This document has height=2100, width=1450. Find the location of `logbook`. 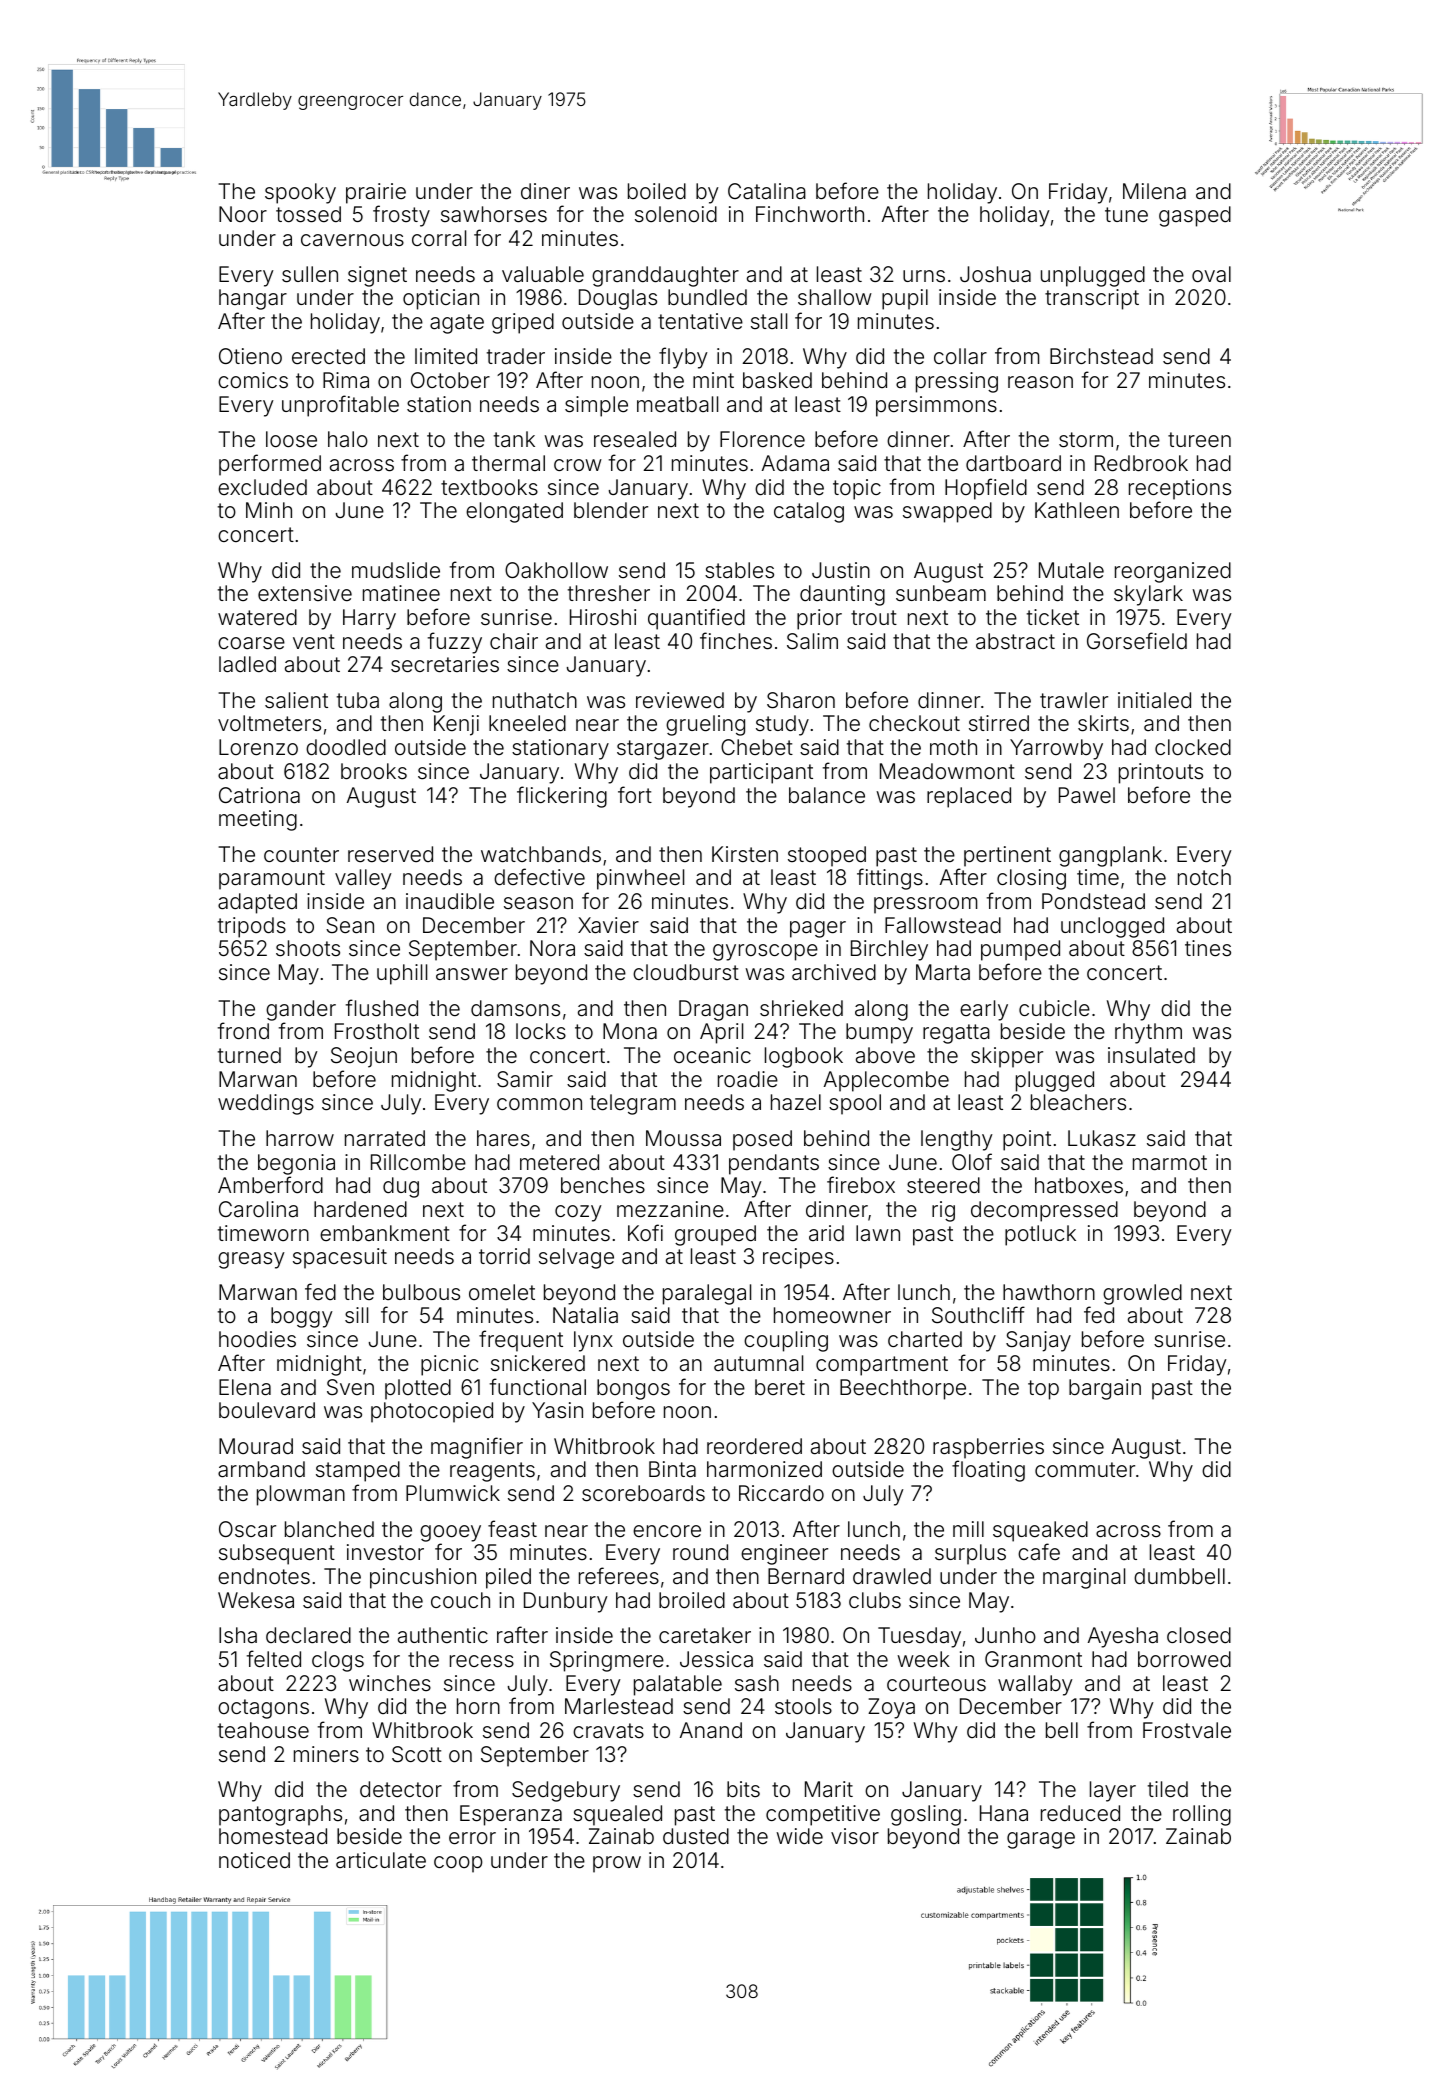

logbook is located at coordinates (804, 1057).
